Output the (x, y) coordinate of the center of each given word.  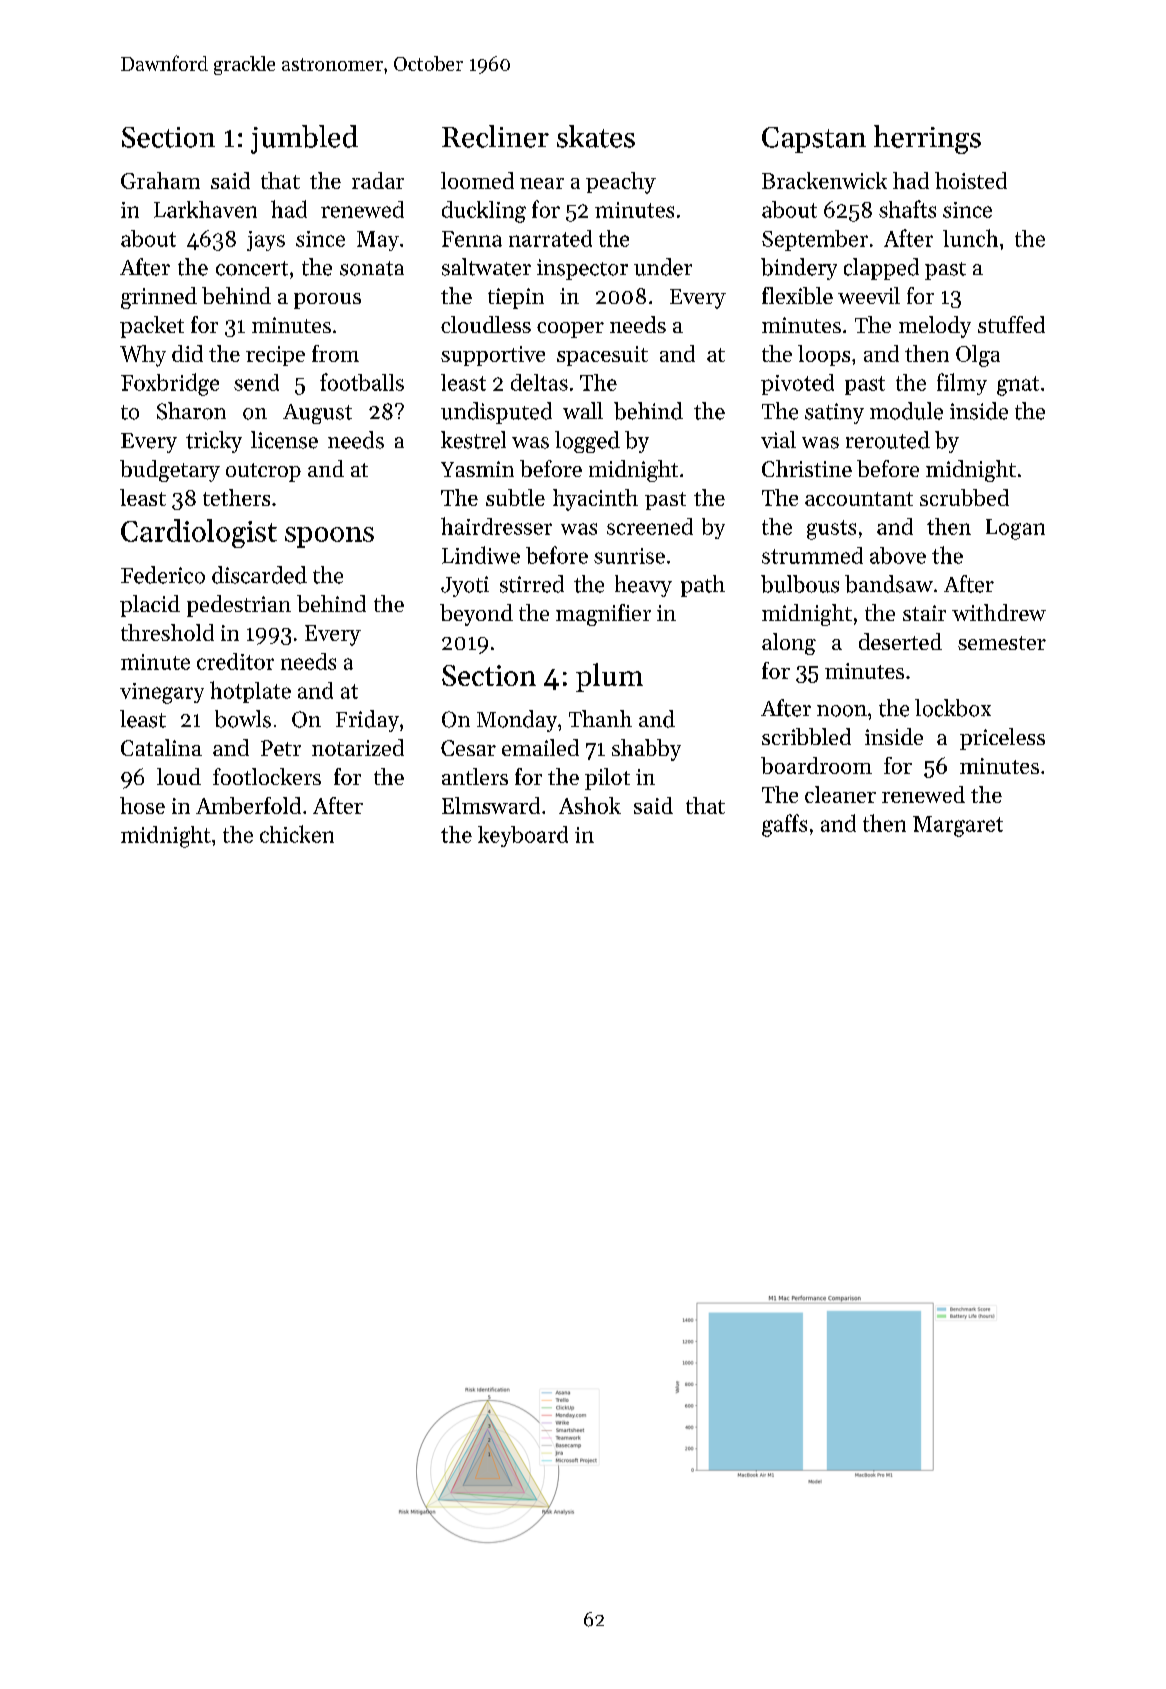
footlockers (267, 776)
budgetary (170, 471)
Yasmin (477, 469)
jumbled (304, 139)
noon (842, 711)
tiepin (516, 298)
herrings (927, 139)
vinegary (162, 693)
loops (824, 355)
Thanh (600, 718)
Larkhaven (205, 209)
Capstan (814, 140)
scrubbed (964, 497)
